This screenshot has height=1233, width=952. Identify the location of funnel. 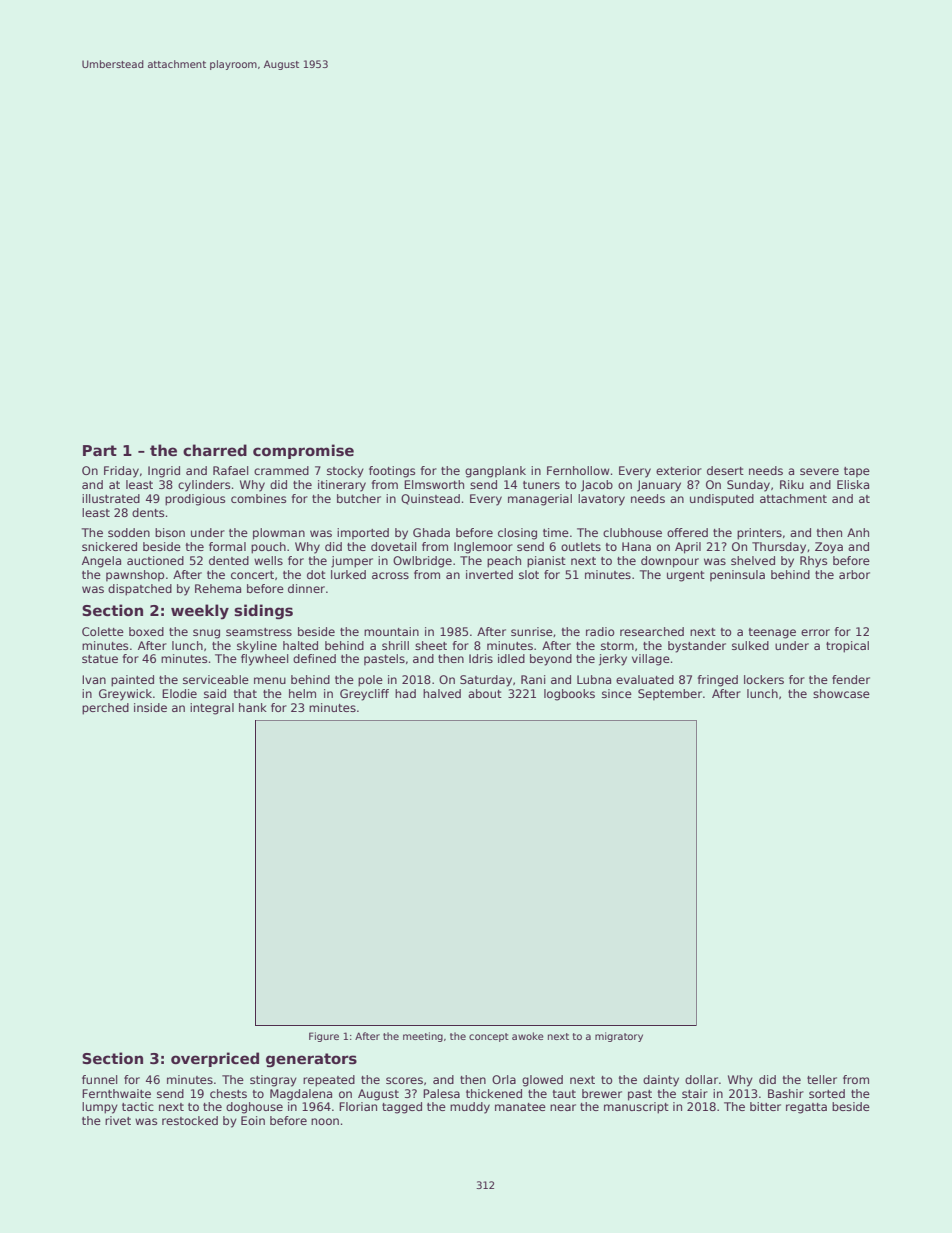
(99, 1079).
